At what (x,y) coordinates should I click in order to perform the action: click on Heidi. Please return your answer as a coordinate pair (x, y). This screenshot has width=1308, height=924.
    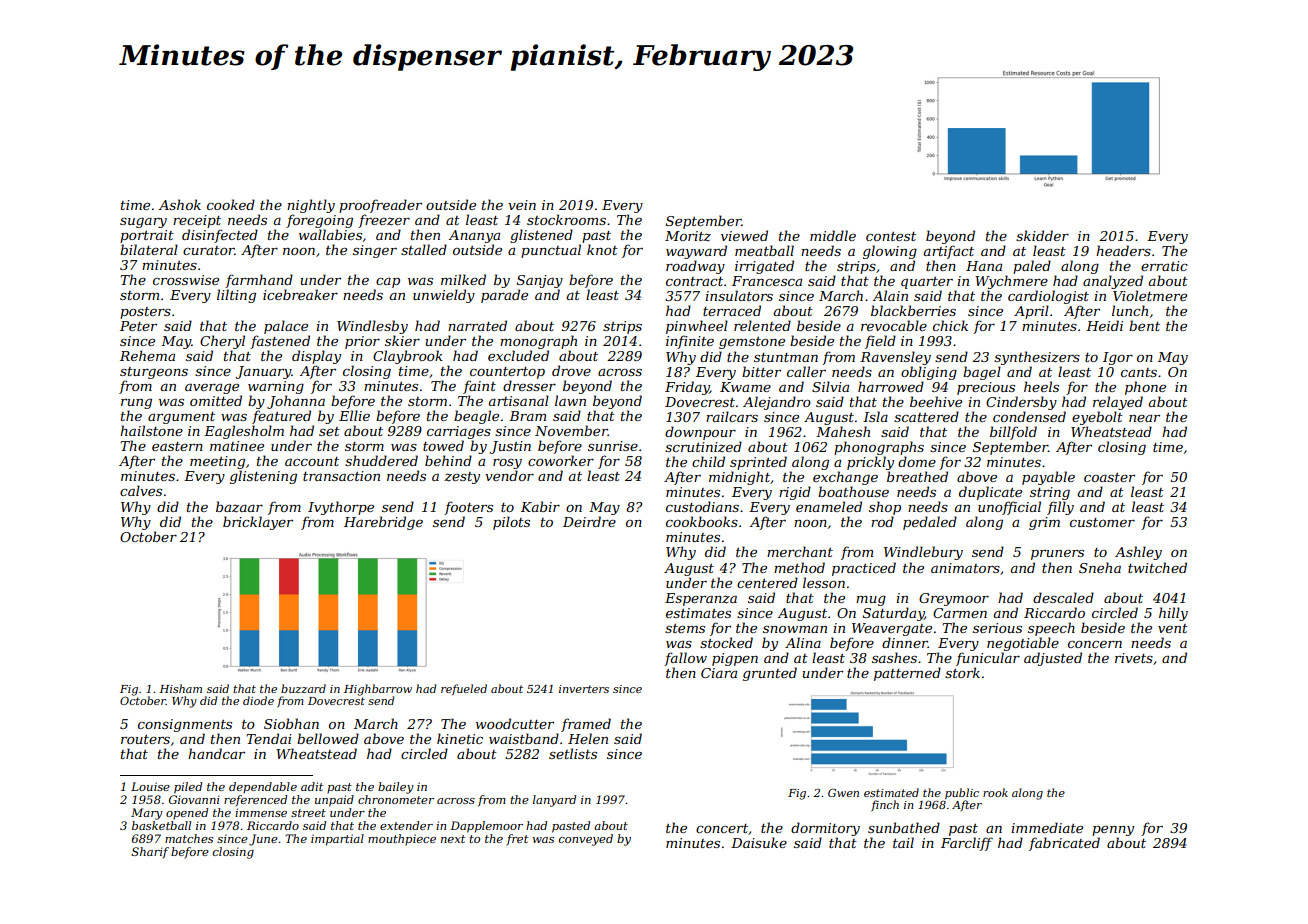
    Looking at the image, I should click on (1104, 325).
